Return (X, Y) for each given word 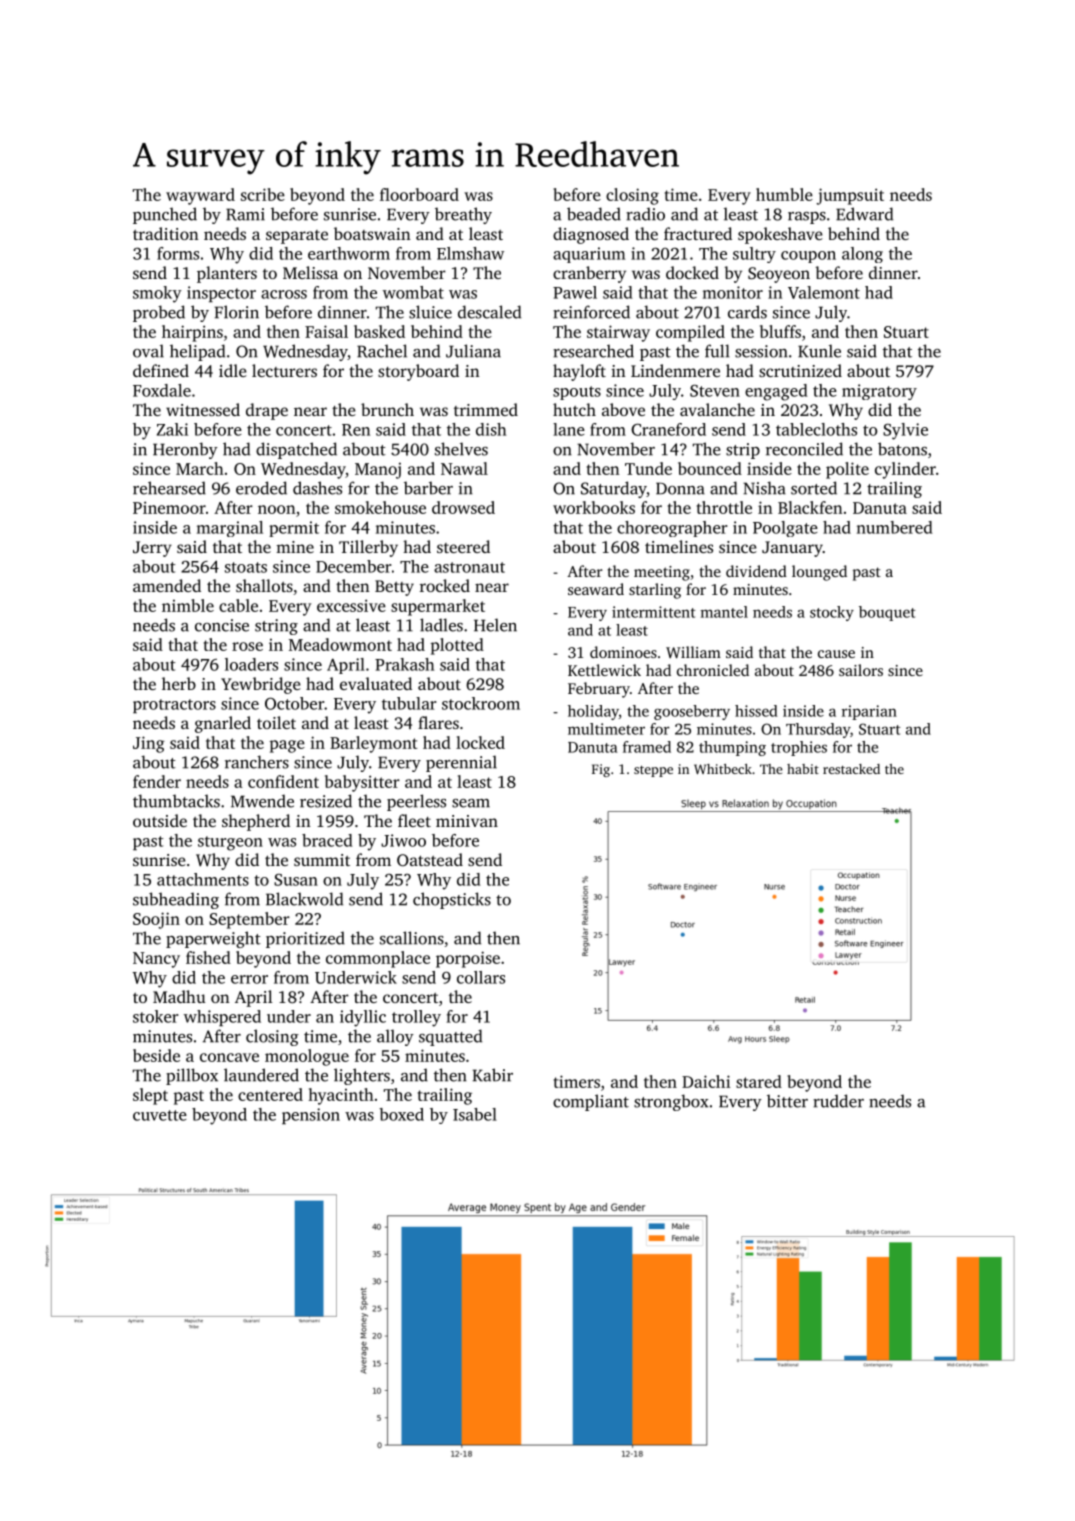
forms (178, 253)
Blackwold (304, 899)
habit (803, 769)
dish (491, 429)
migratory (879, 392)
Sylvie (905, 431)
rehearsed (169, 488)
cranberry (589, 274)
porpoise (468, 959)
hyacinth (341, 1096)
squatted (450, 1037)
